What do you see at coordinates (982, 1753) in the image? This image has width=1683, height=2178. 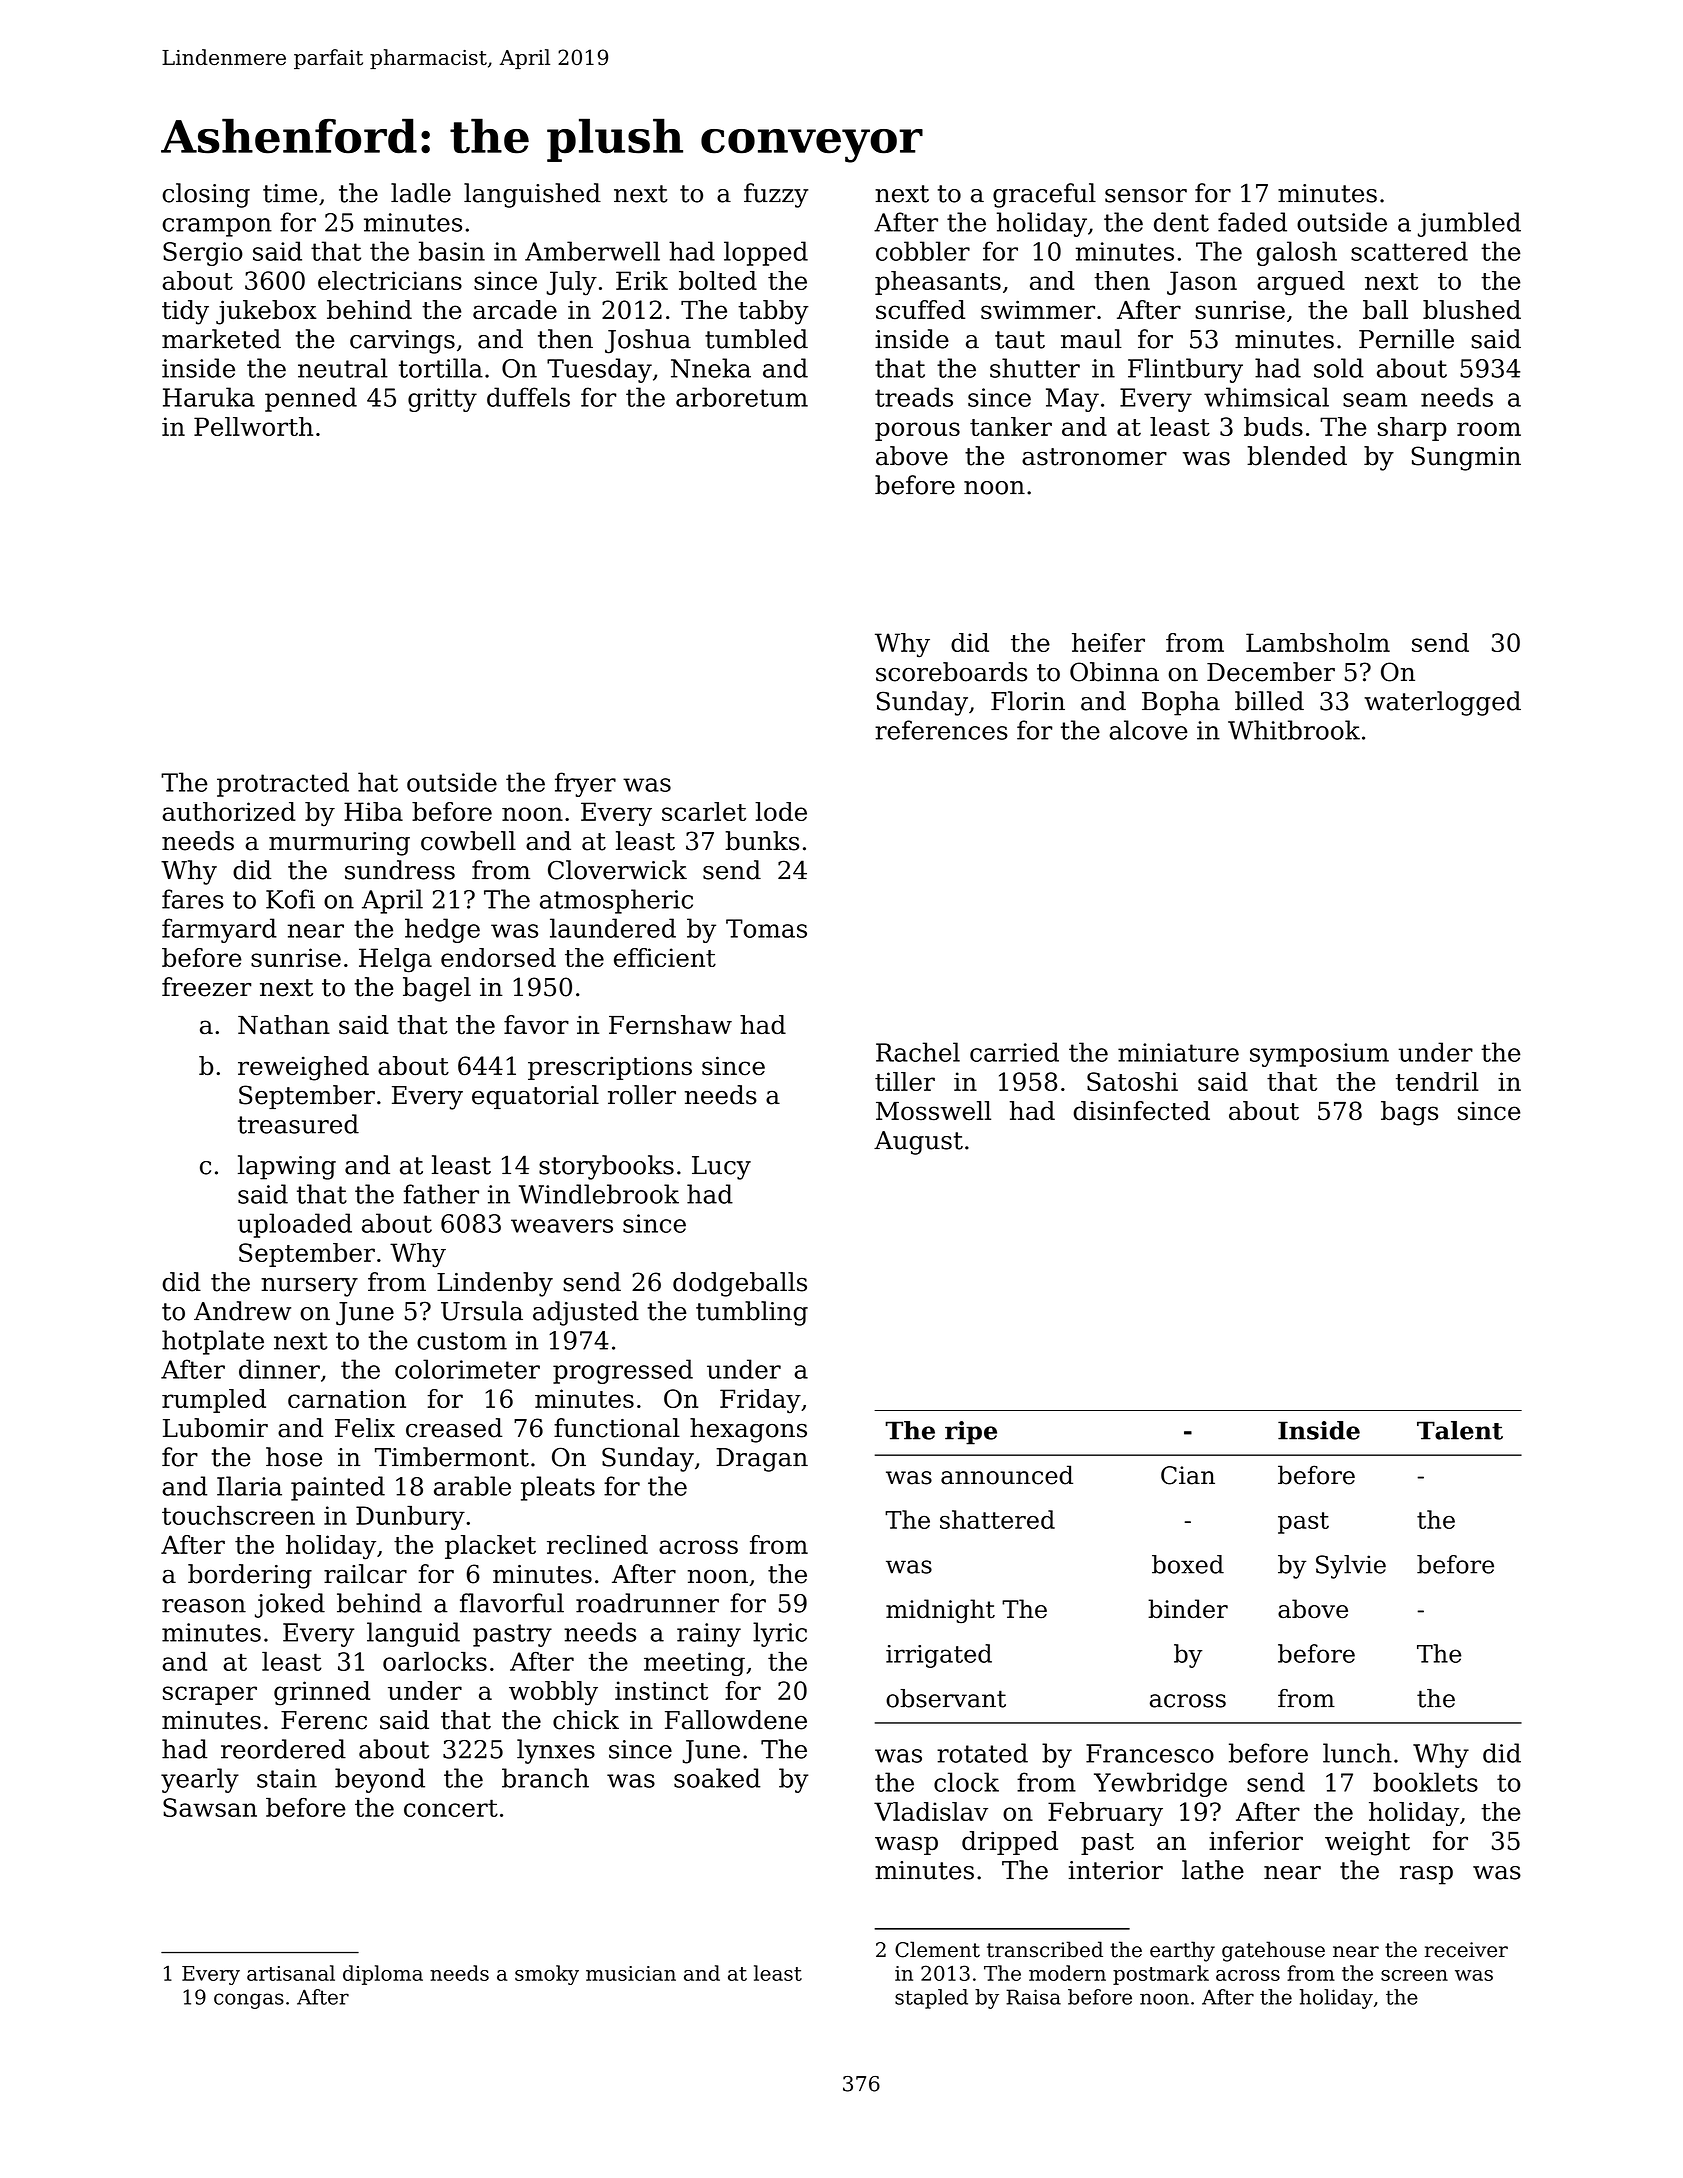 I see `rotated` at bounding box center [982, 1753].
